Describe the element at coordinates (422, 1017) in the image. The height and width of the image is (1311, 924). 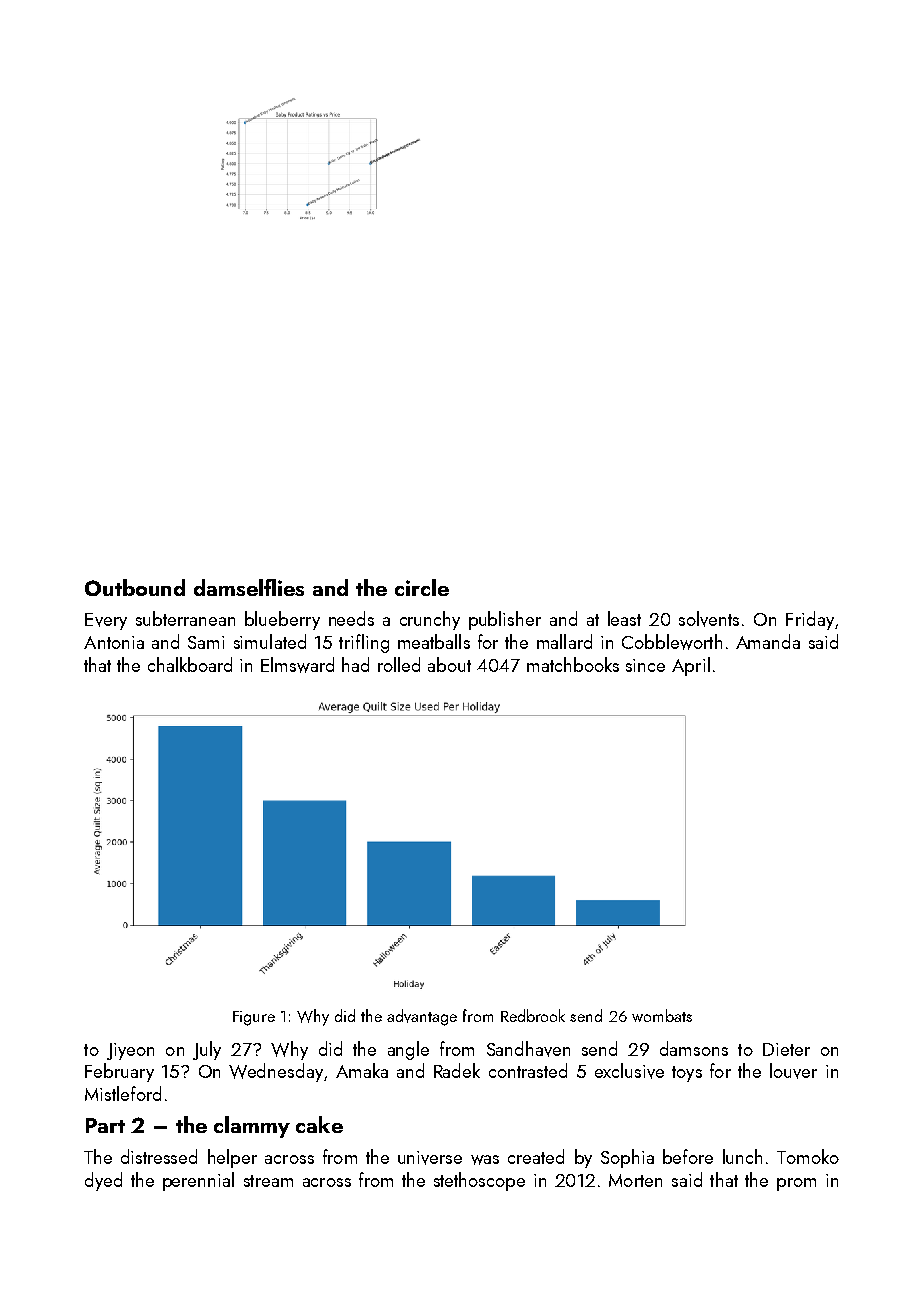
I see `advantage` at that location.
